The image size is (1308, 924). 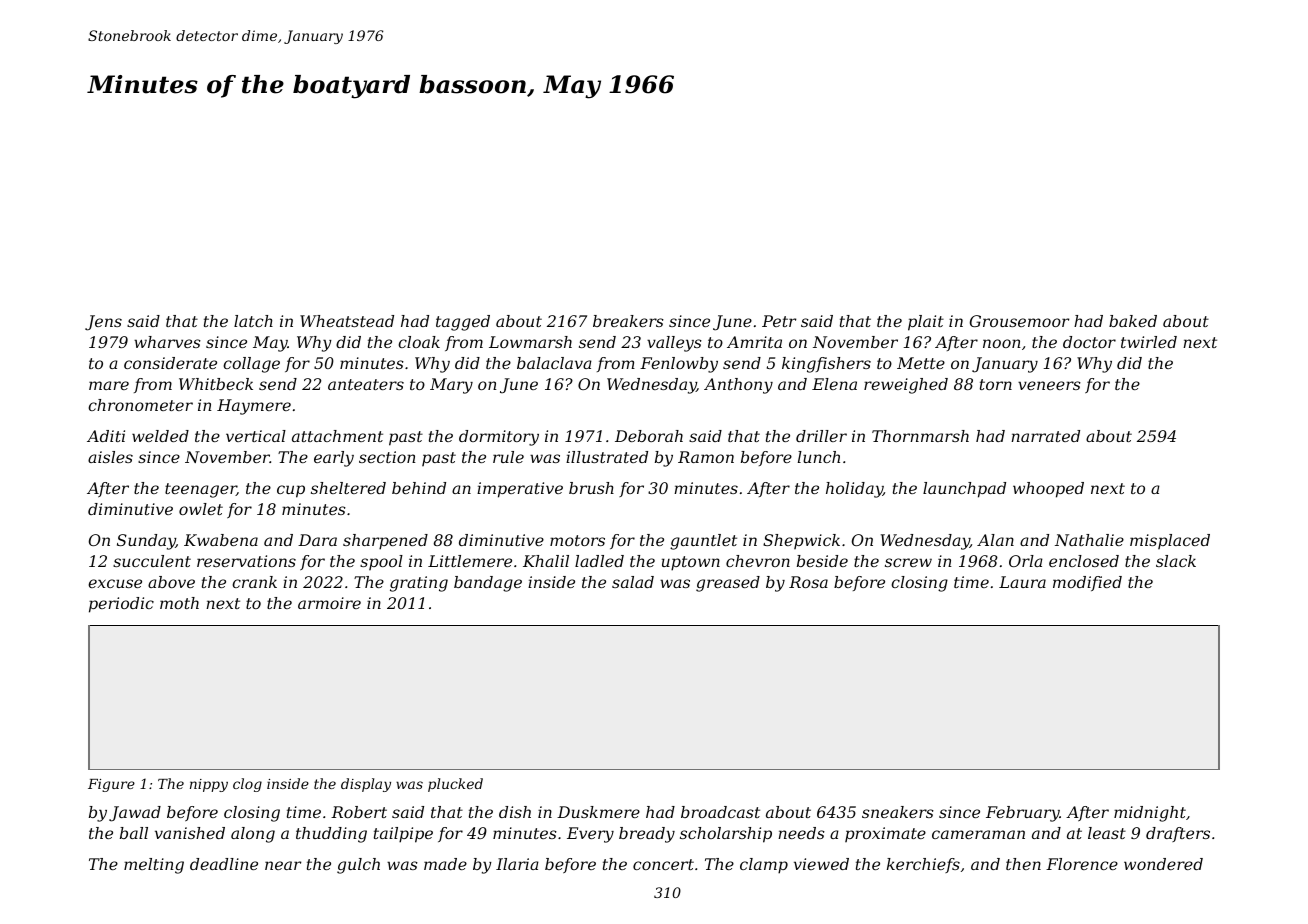 I want to click on bandage, so click(x=488, y=584).
